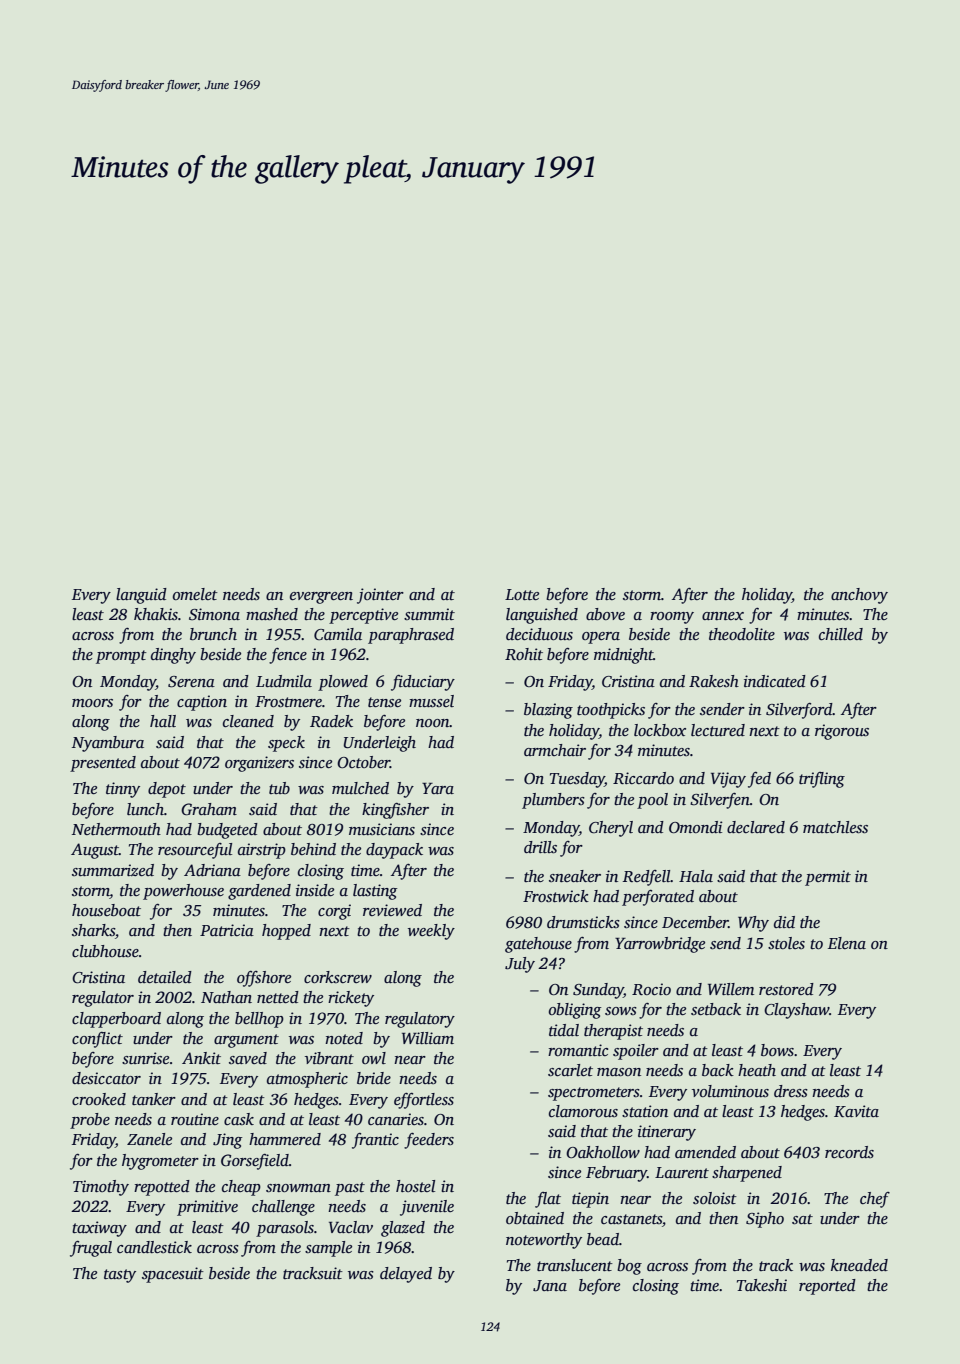  Describe the element at coordinates (191, 682) in the screenshot. I see `Serena` at that location.
